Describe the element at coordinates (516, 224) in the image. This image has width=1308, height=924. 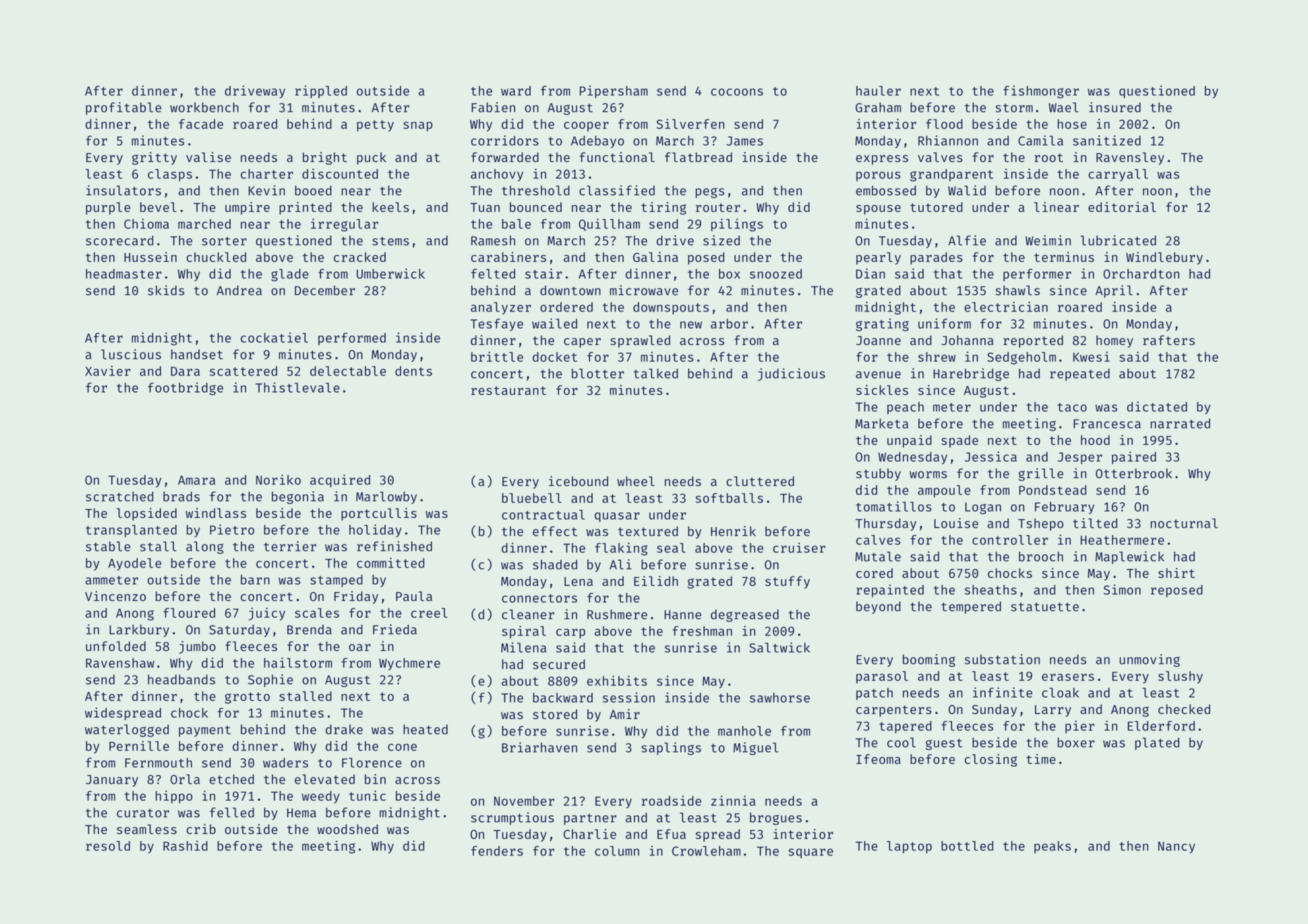
I see `bale` at that location.
